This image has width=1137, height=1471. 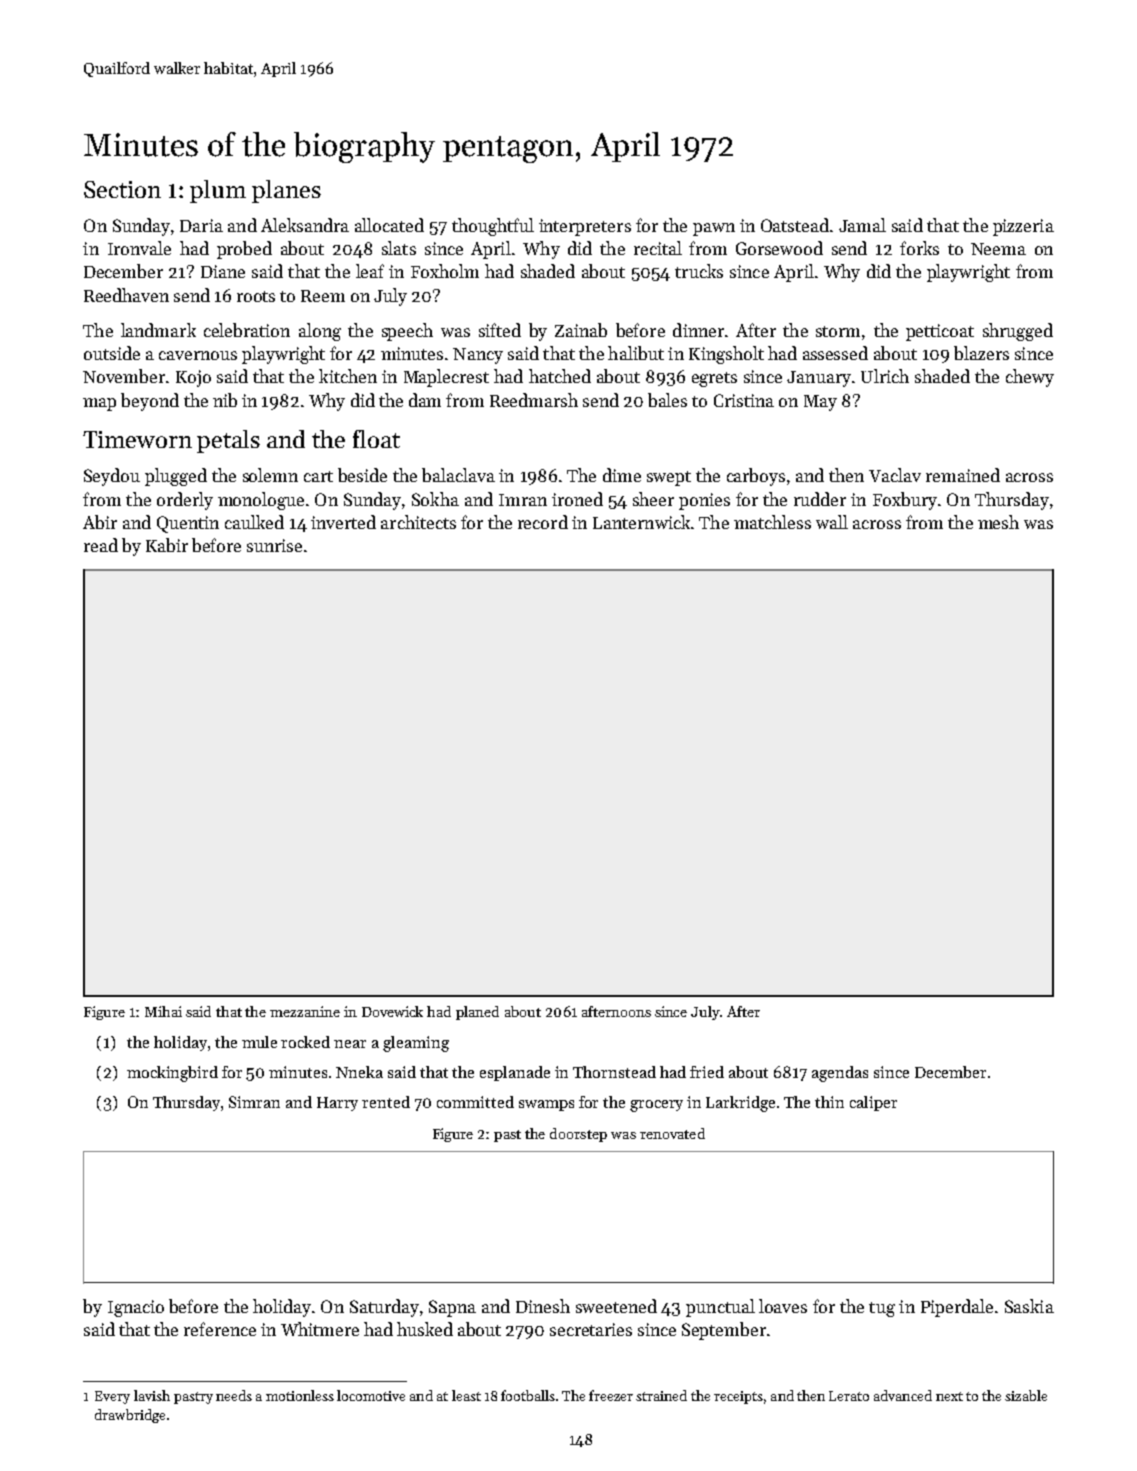 I want to click on read, so click(x=101, y=545).
